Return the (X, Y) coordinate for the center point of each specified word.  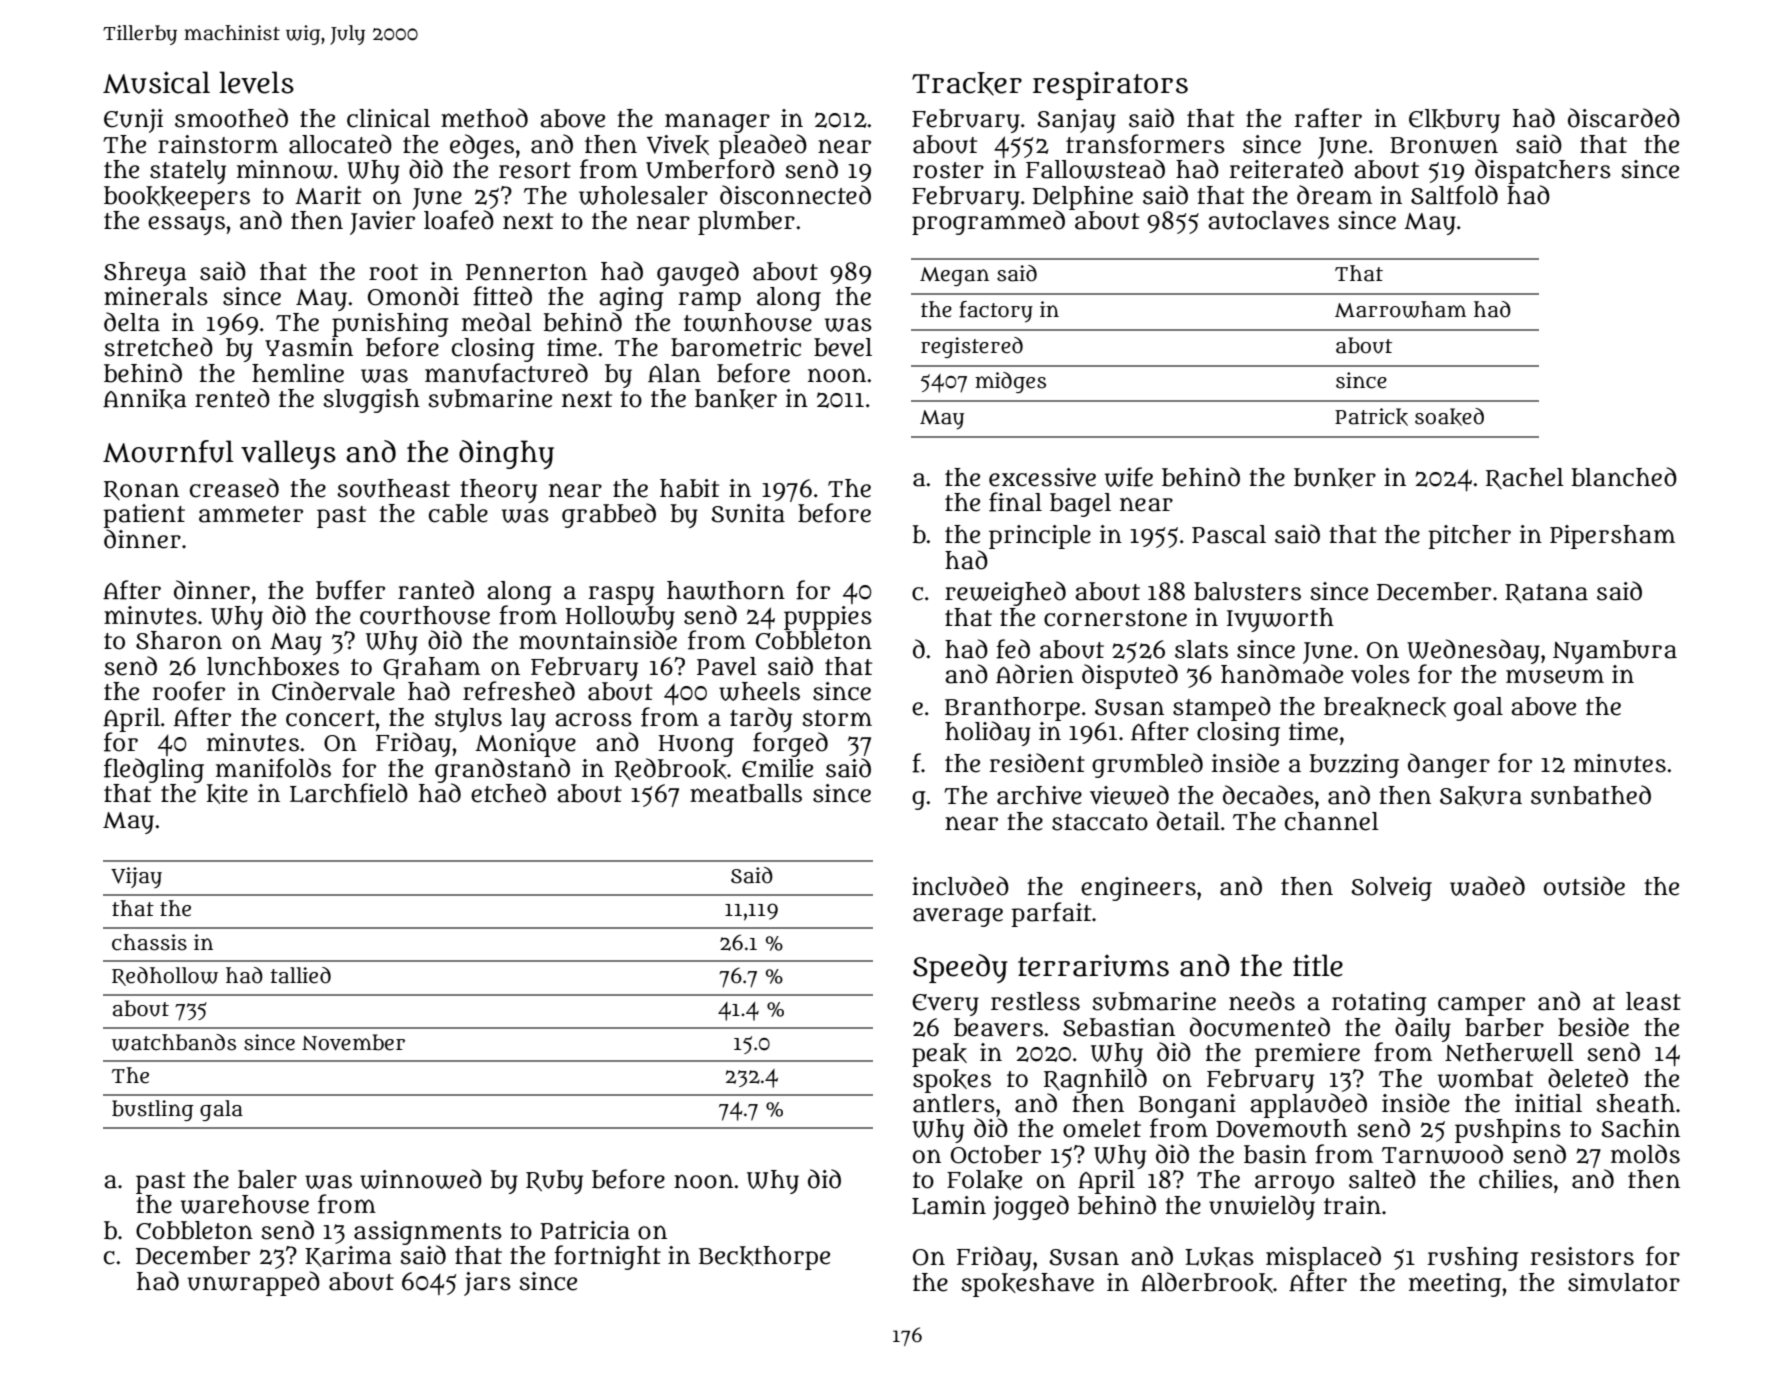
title (1318, 965)
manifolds (273, 768)
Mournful (168, 451)
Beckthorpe (764, 1258)
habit (689, 488)
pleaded (763, 146)
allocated (340, 144)
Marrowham (1400, 309)
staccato (1100, 822)
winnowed (421, 1179)
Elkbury (1454, 121)
